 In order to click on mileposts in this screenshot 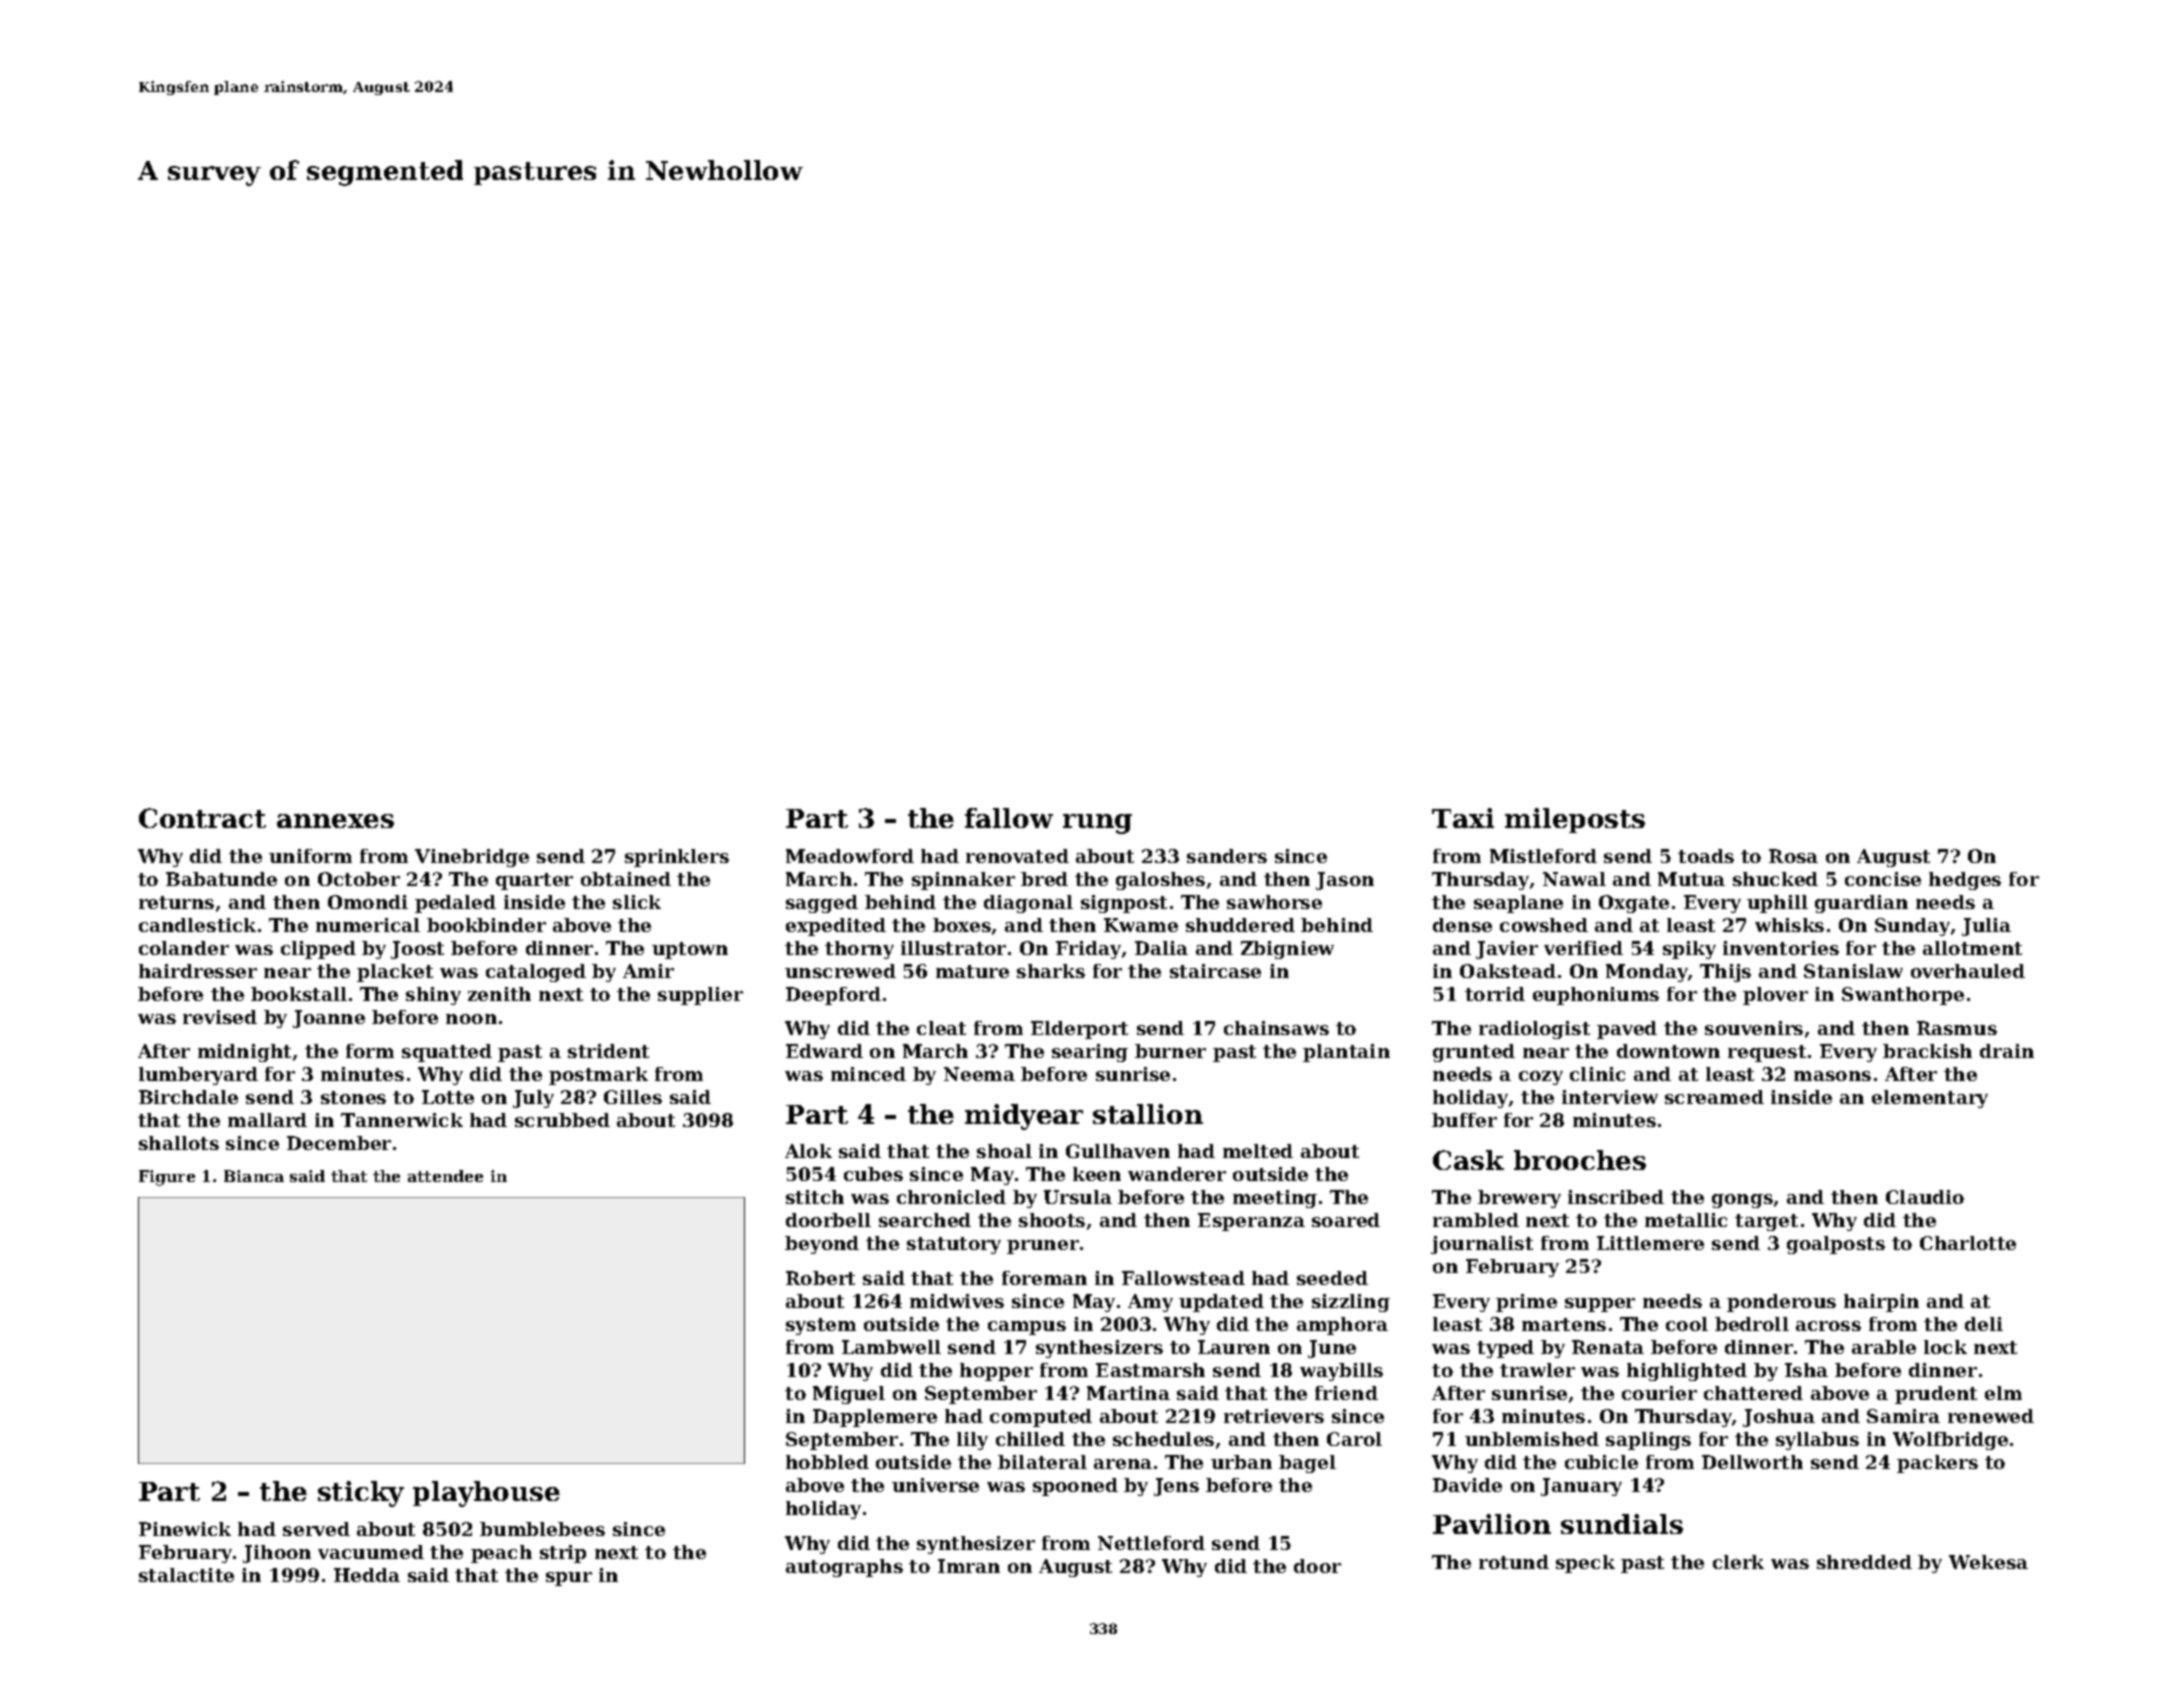, I will do `click(1575, 820)`.
